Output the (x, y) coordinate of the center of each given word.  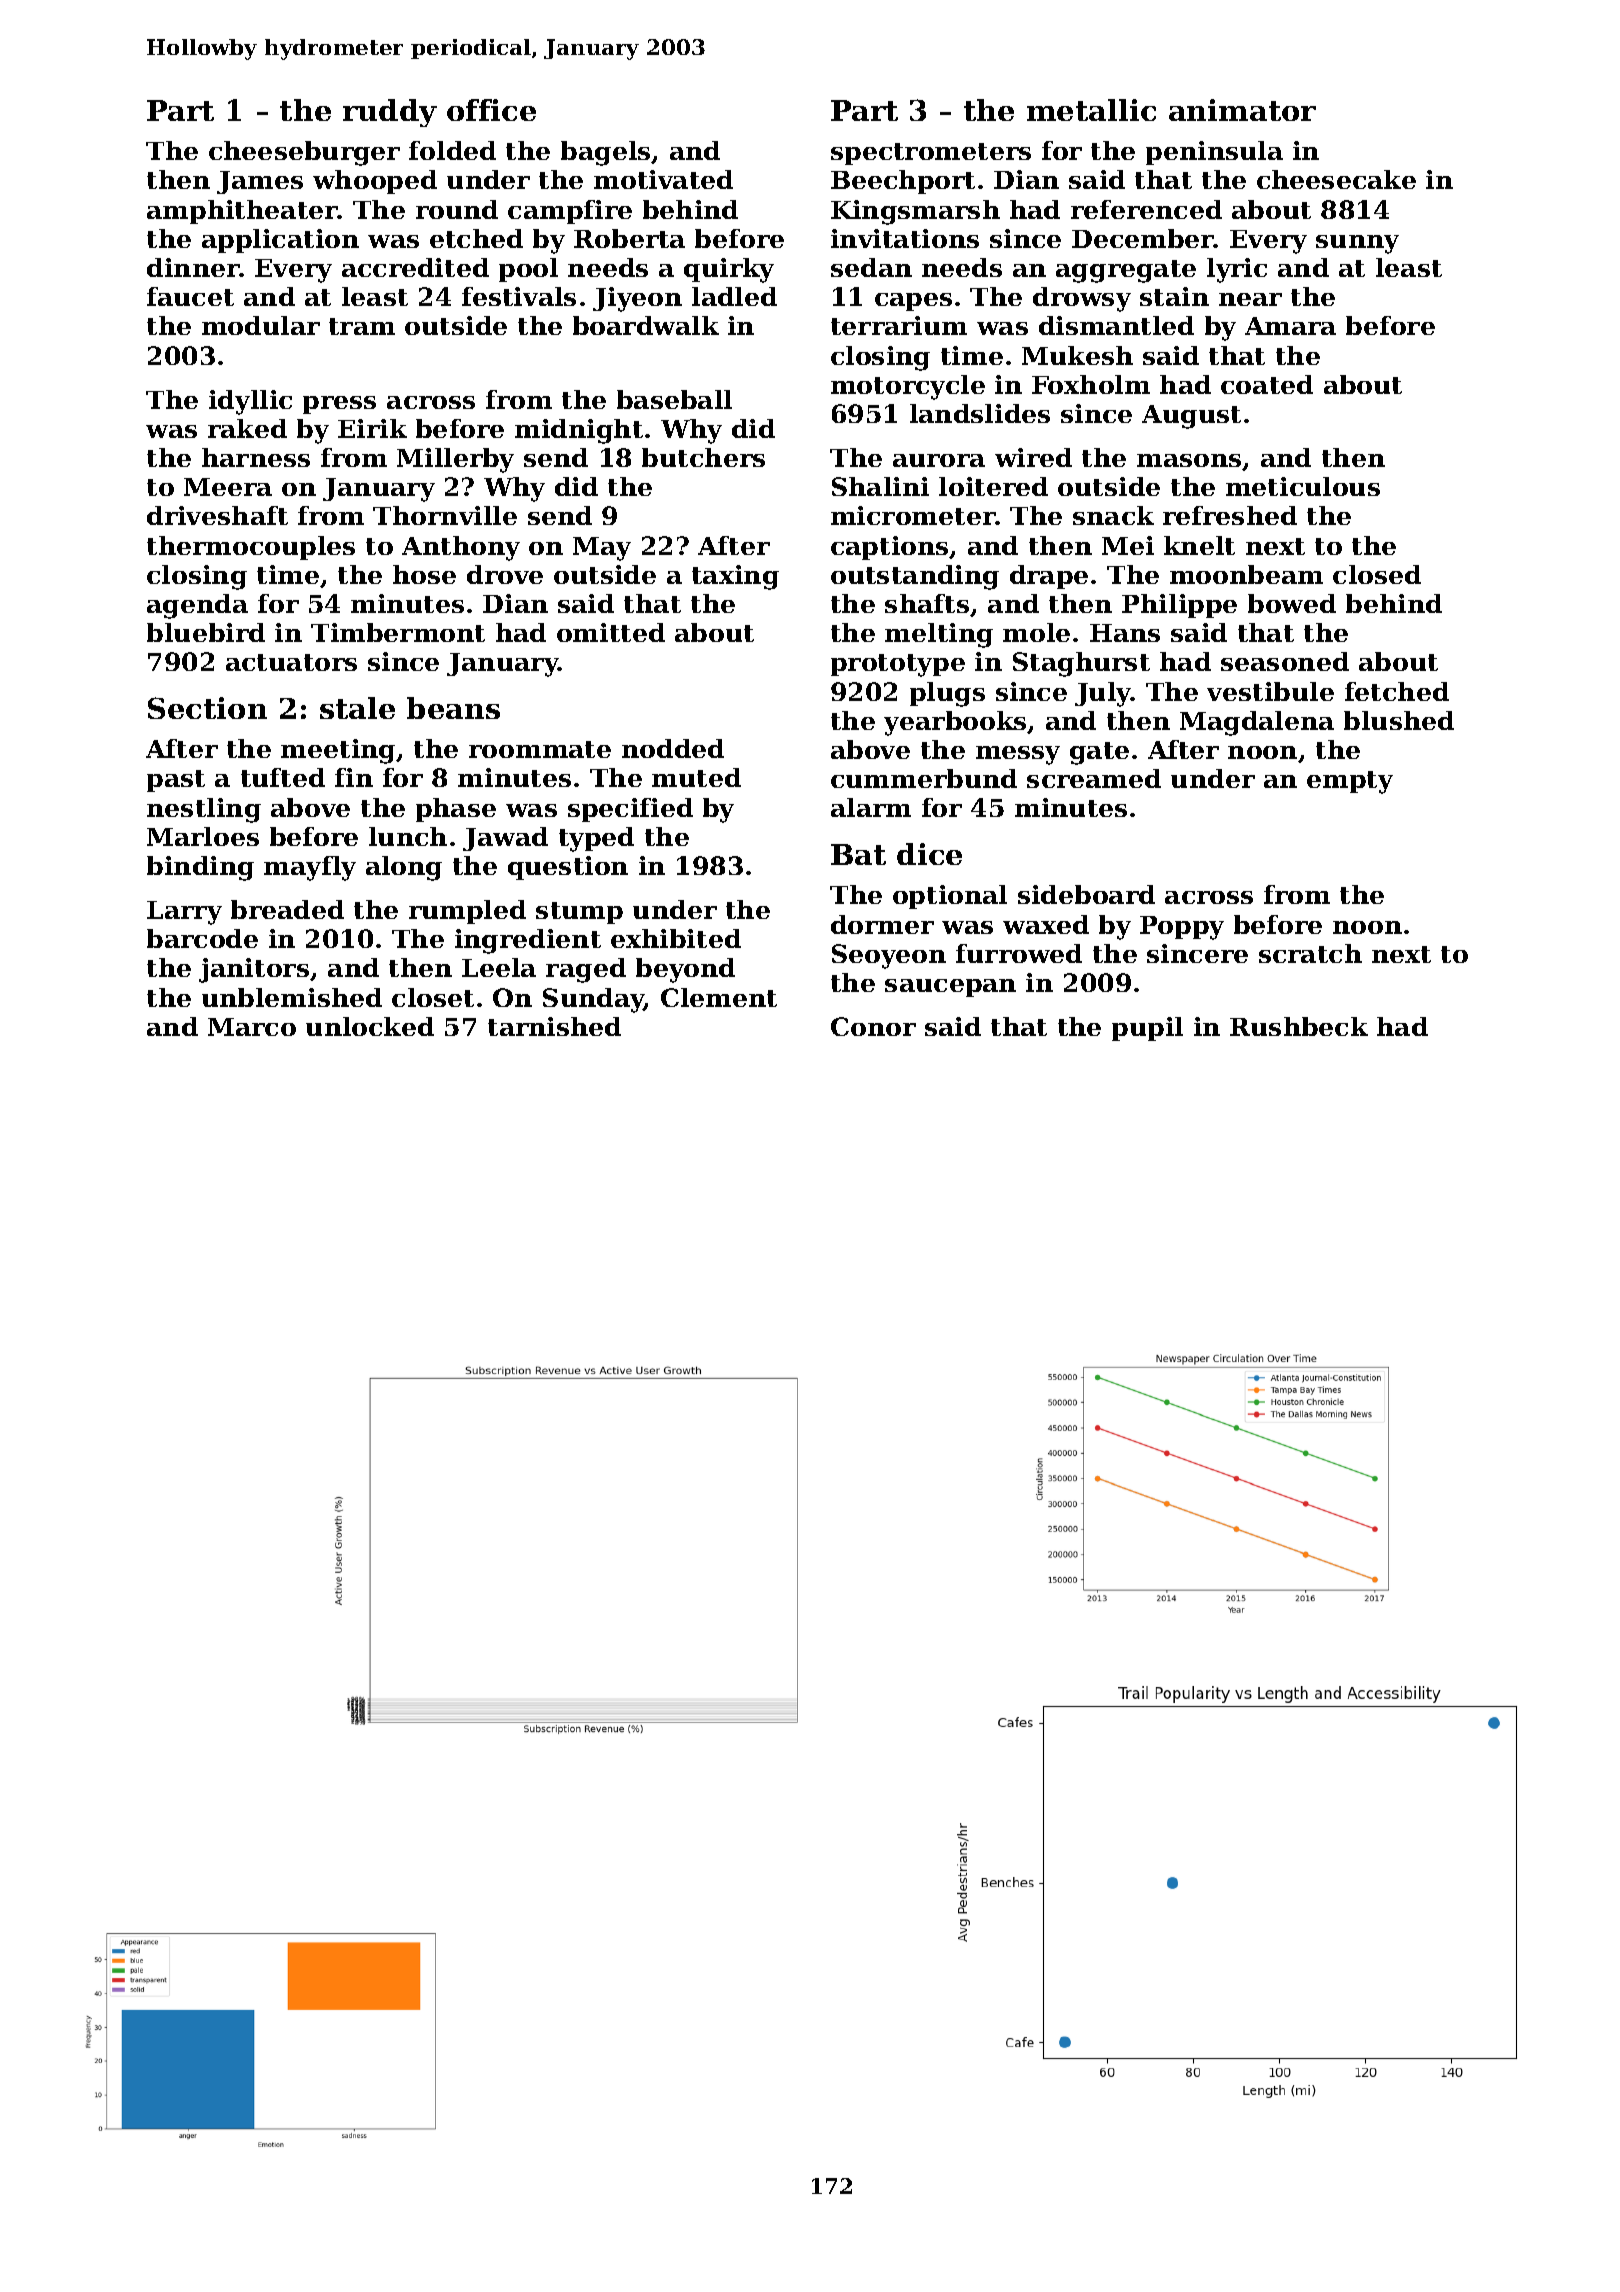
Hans (1125, 633)
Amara (1290, 326)
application (280, 241)
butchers (703, 457)
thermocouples (251, 548)
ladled (734, 296)
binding (200, 868)
